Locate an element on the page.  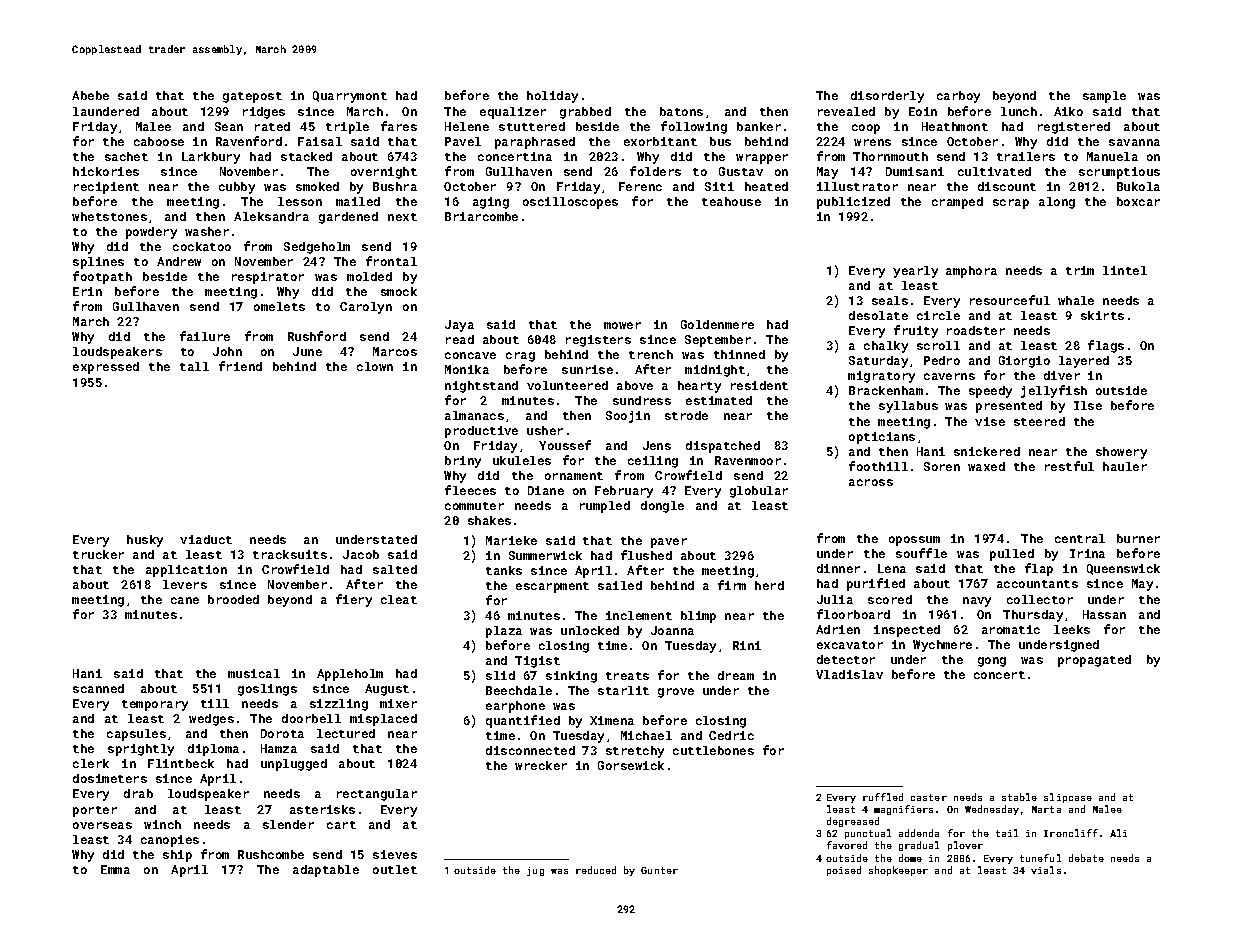
slid is located at coordinates (500, 675).
